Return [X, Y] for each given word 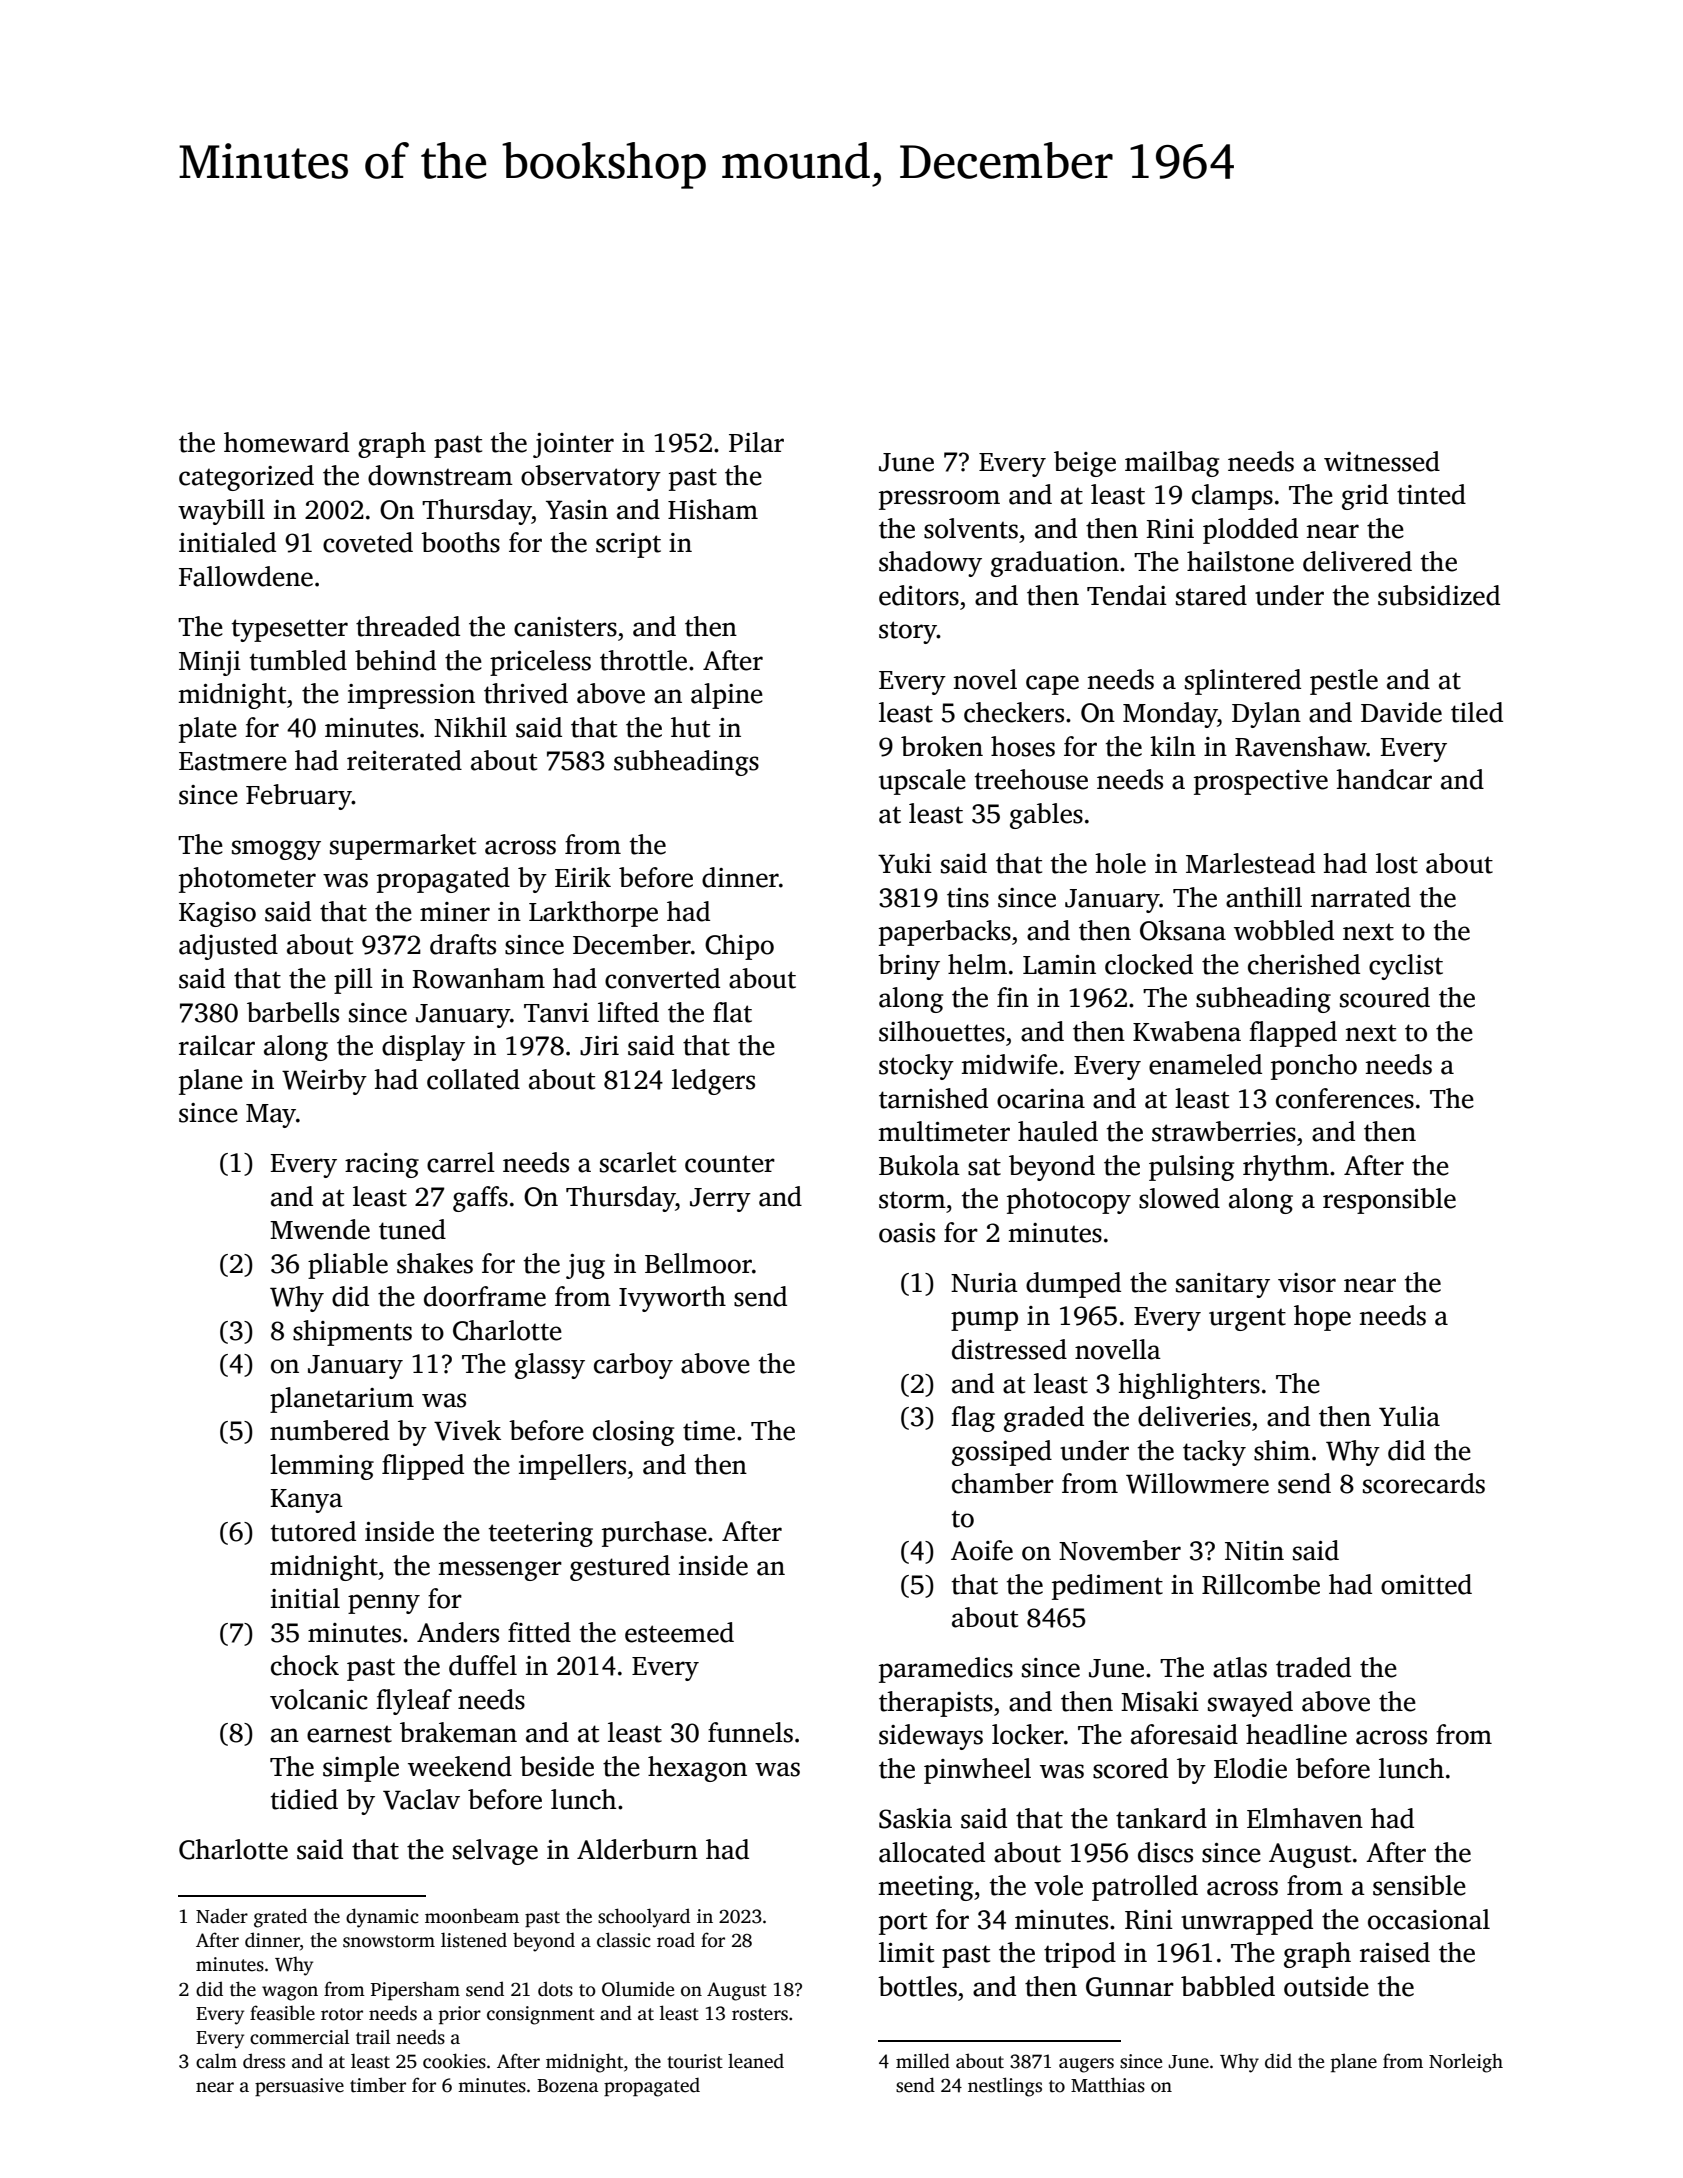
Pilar [756, 442]
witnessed [1382, 461]
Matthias [1108, 2085]
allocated [932, 1852]
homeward [286, 442]
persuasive [299, 2087]
